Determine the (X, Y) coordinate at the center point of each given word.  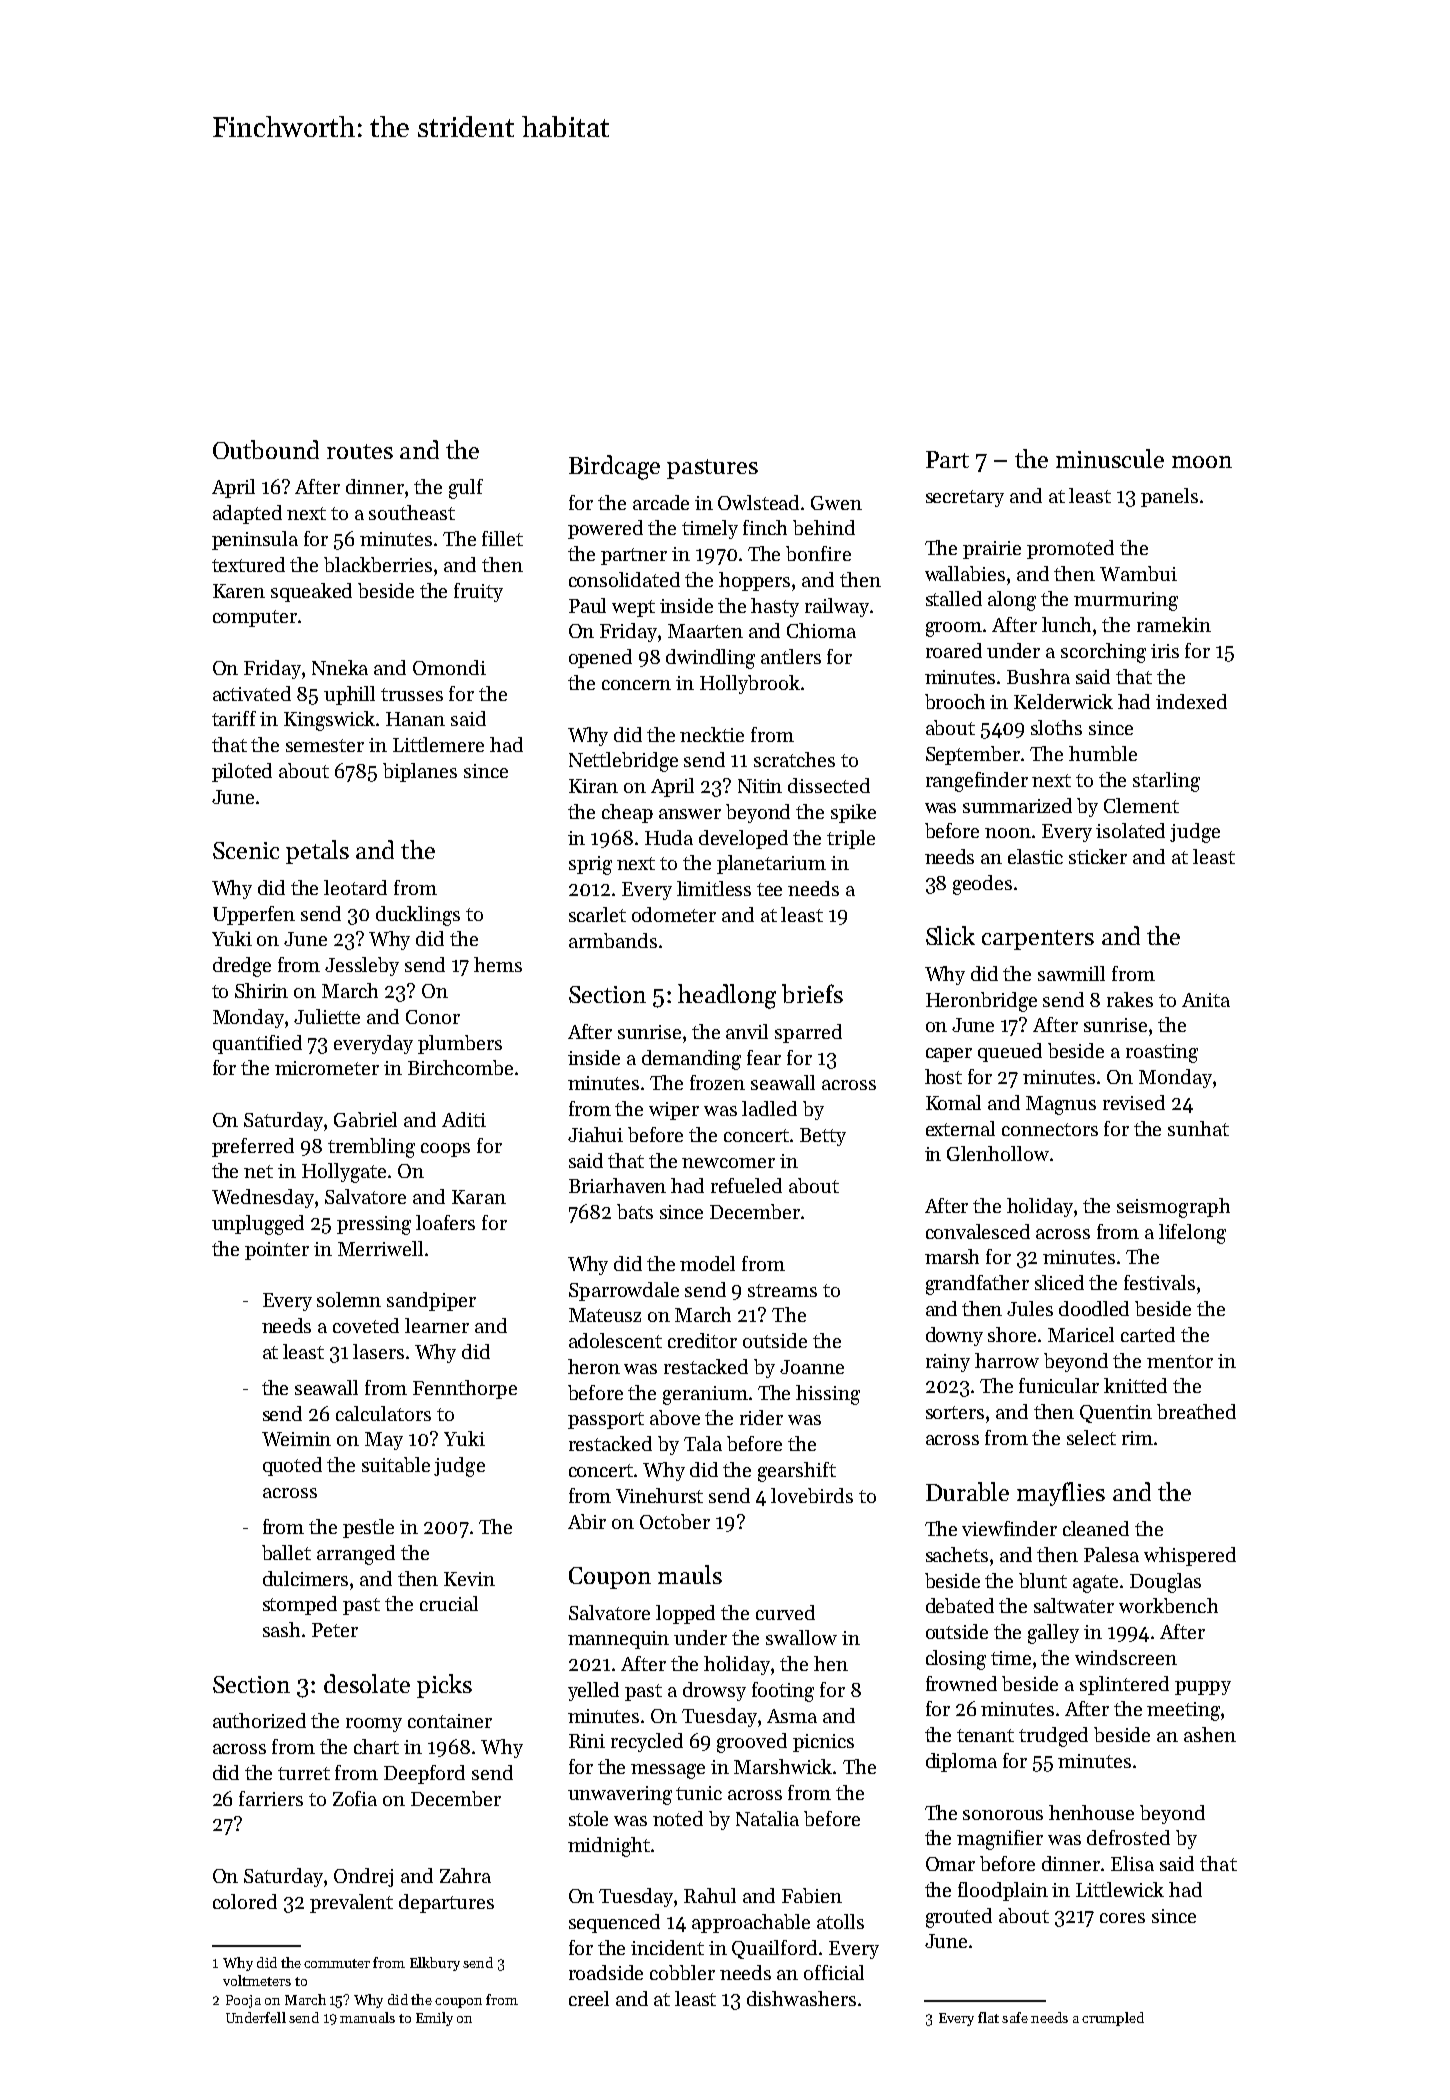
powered (605, 529)
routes (360, 451)
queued (1010, 1052)
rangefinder (977, 782)
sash (281, 1629)
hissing (828, 1395)
